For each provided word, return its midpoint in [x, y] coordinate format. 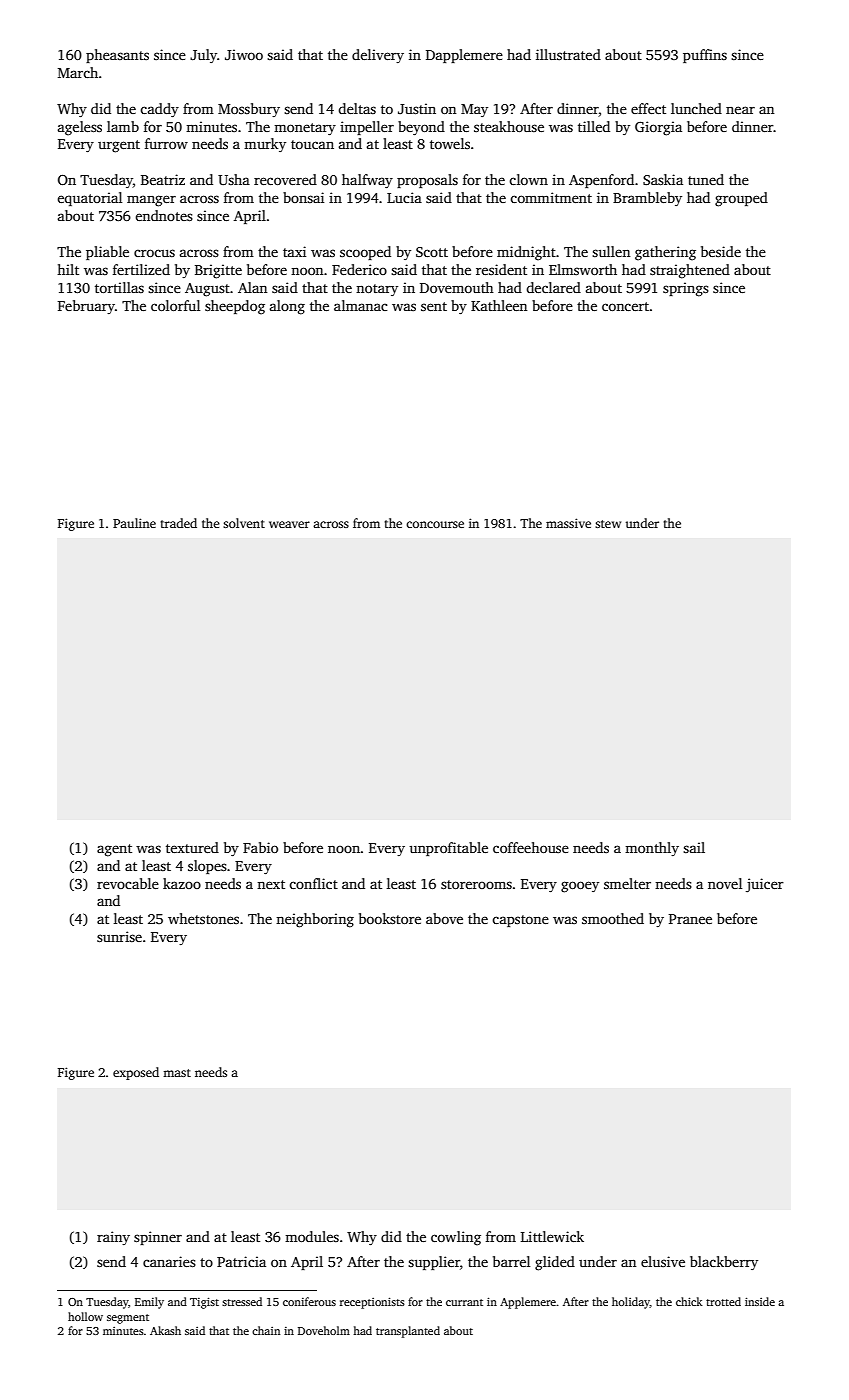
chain [266, 1330]
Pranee [690, 919]
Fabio [260, 847]
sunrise [119, 936]
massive [568, 523]
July [204, 56]
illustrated [568, 54]
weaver [289, 524]
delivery [378, 56]
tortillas [119, 287]
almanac [361, 305]
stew [608, 524]
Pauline [134, 523]
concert [625, 306]
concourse [435, 524]
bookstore [390, 918]
